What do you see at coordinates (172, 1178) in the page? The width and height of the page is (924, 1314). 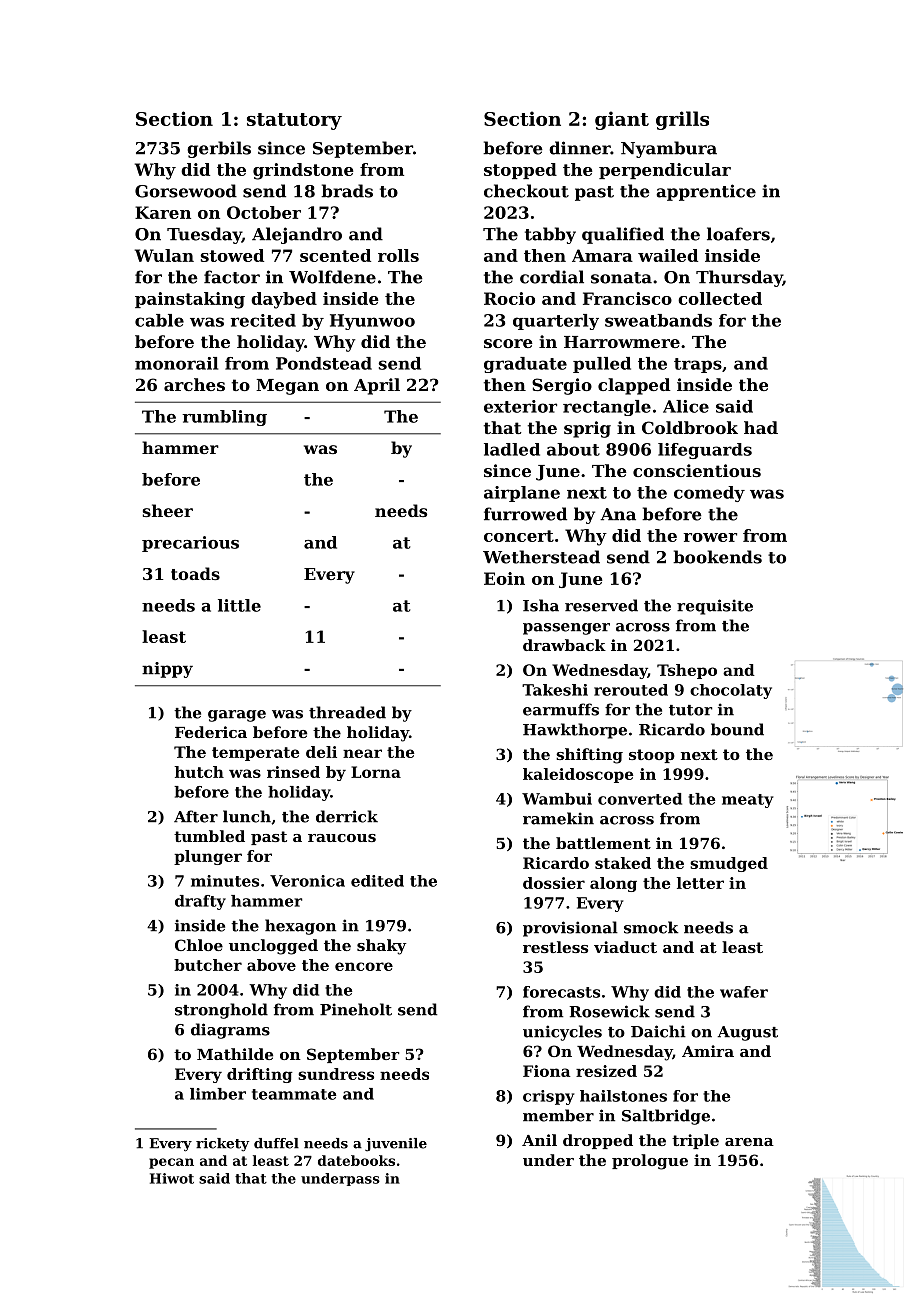 I see `Hiwot` at bounding box center [172, 1178].
